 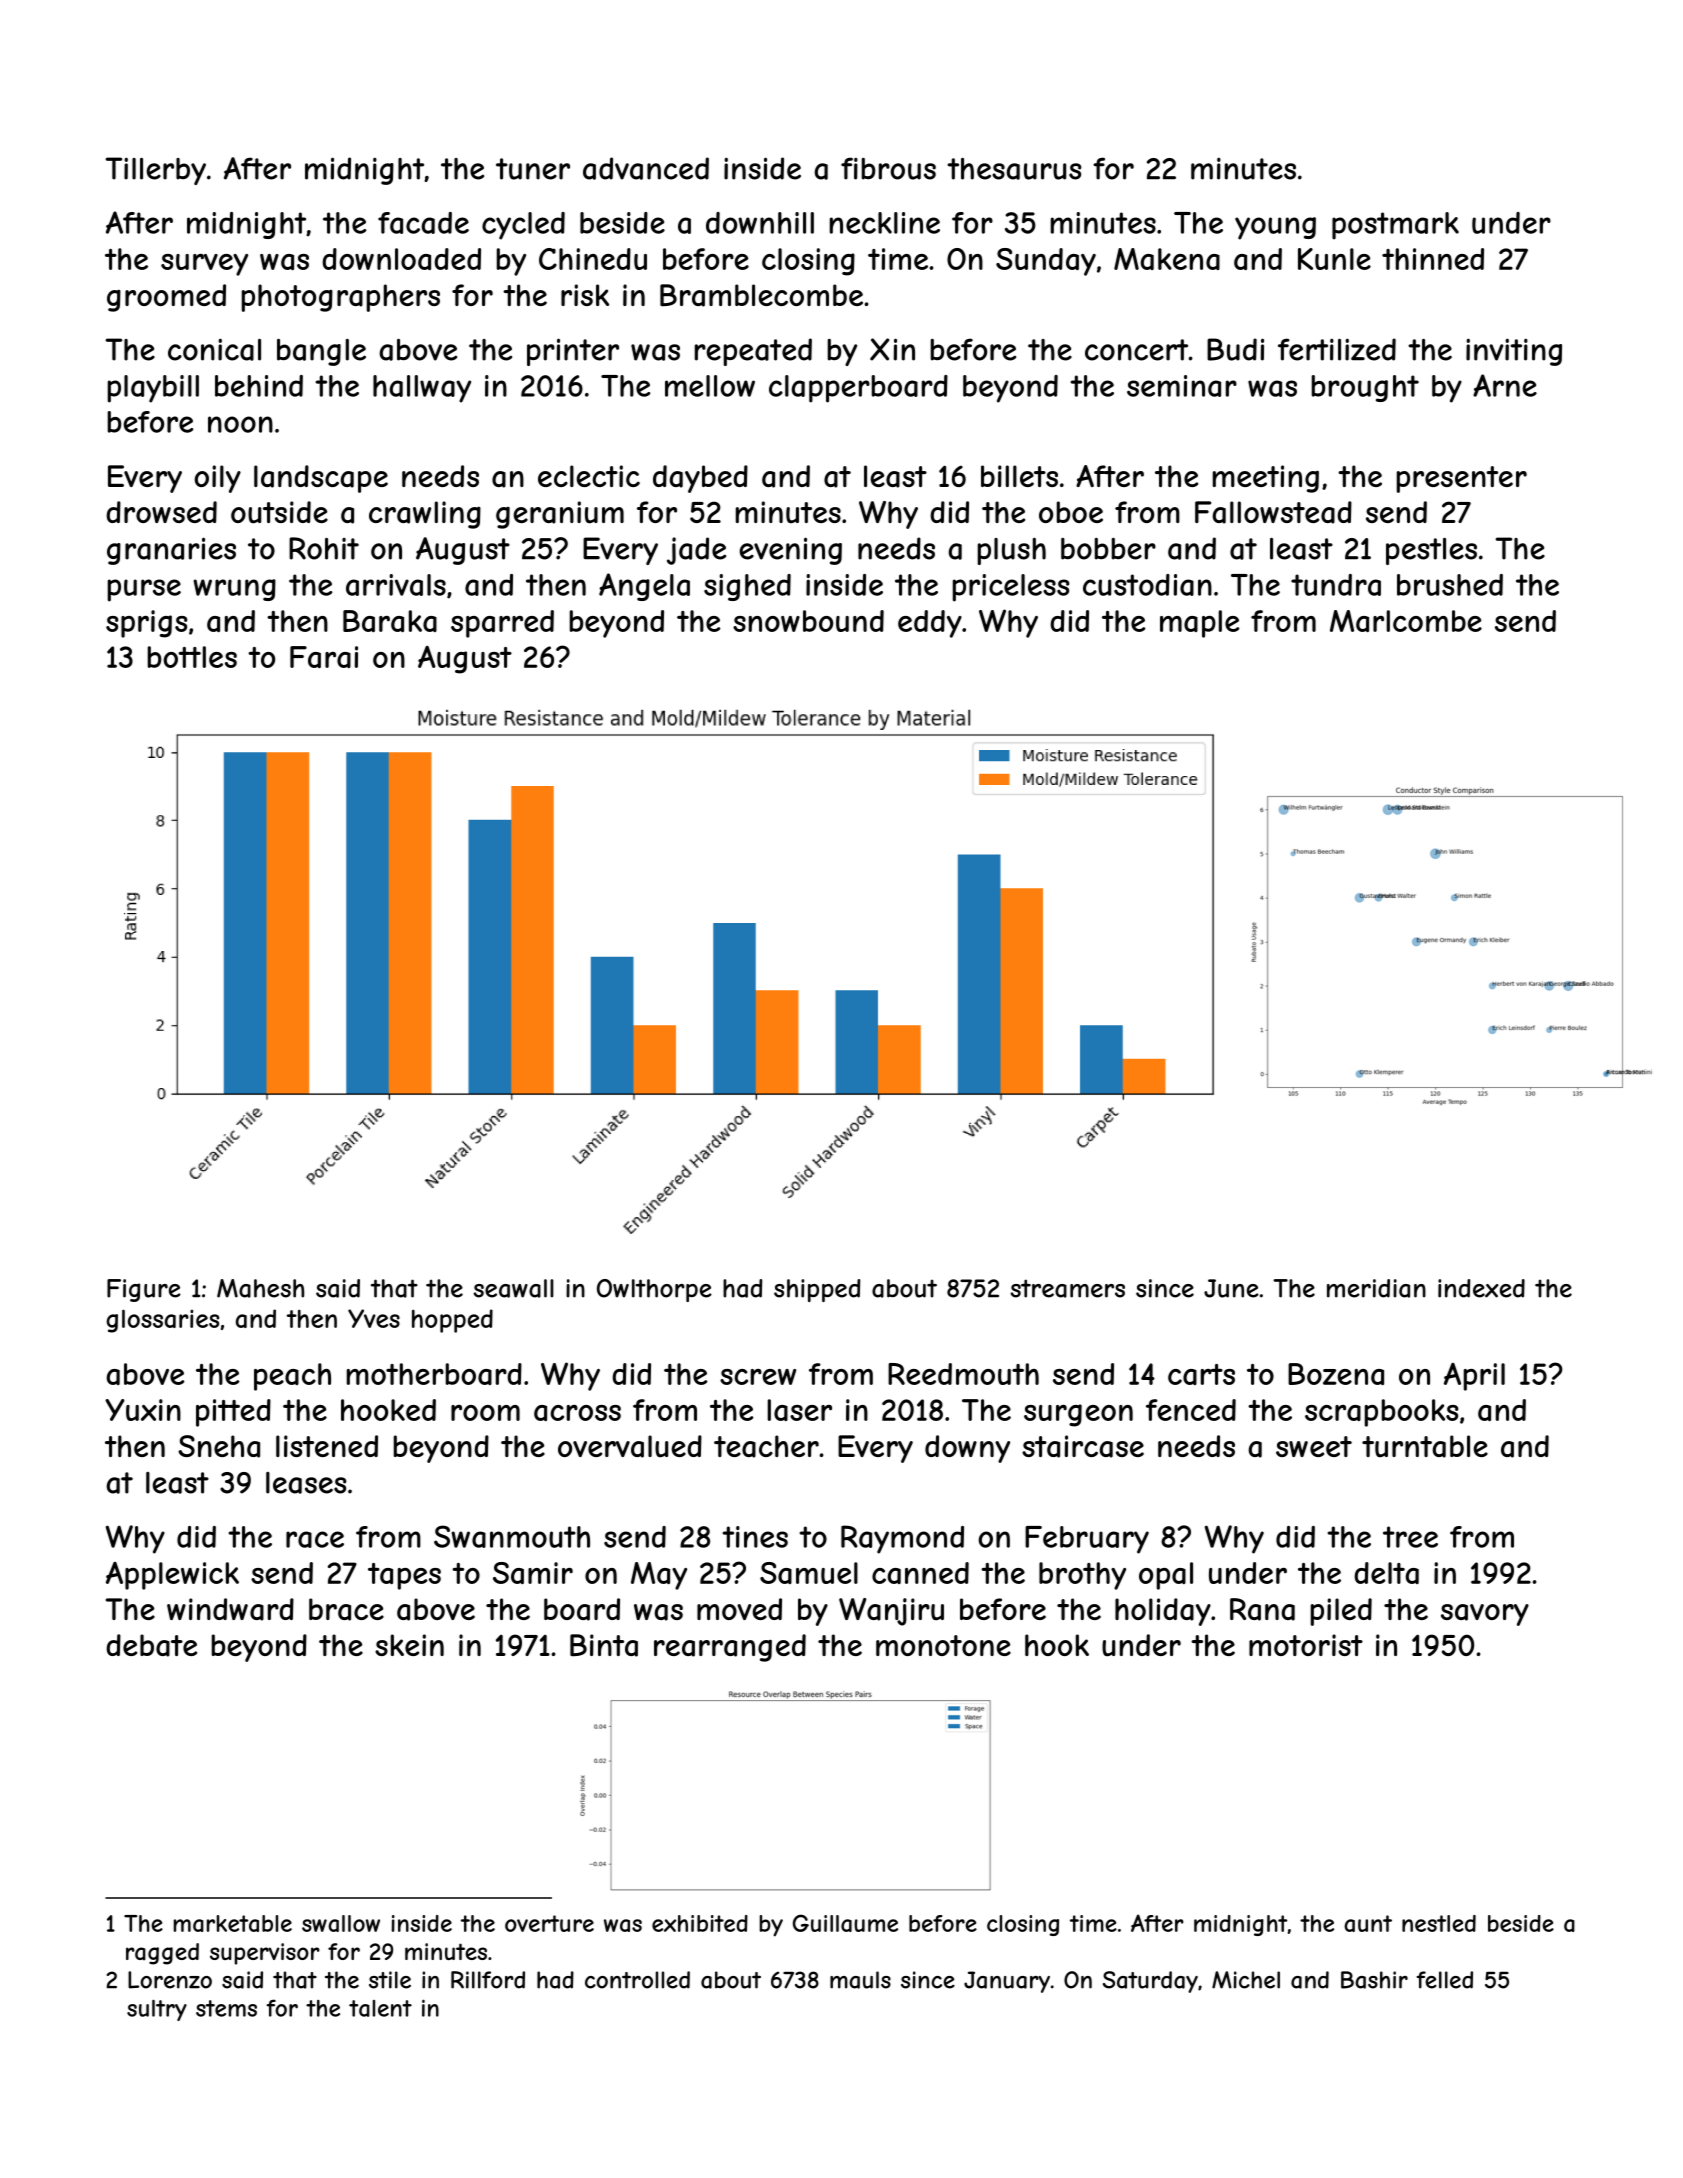 I want to click on fenced, so click(x=1191, y=1410).
